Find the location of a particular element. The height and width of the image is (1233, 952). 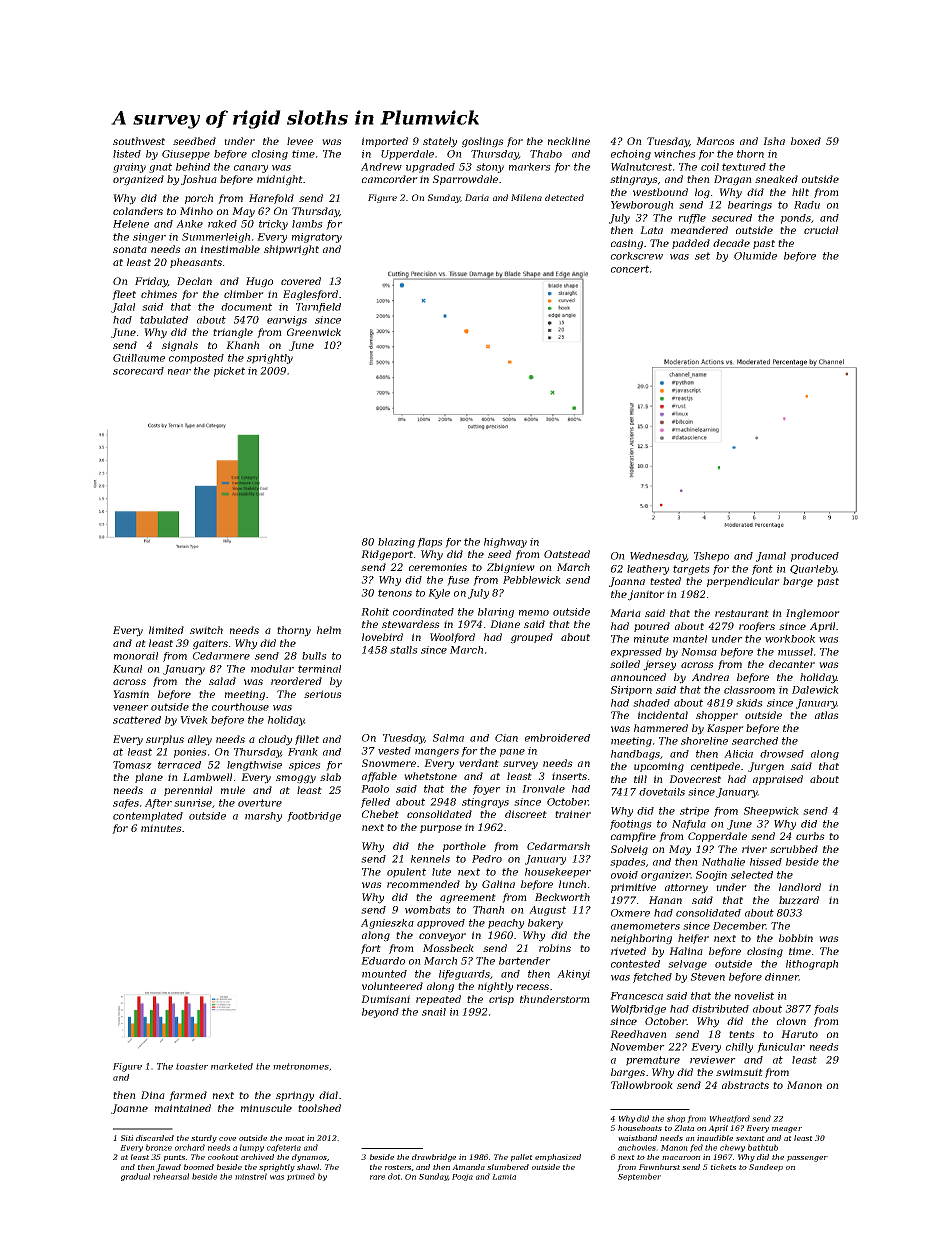

trainer is located at coordinates (573, 814).
